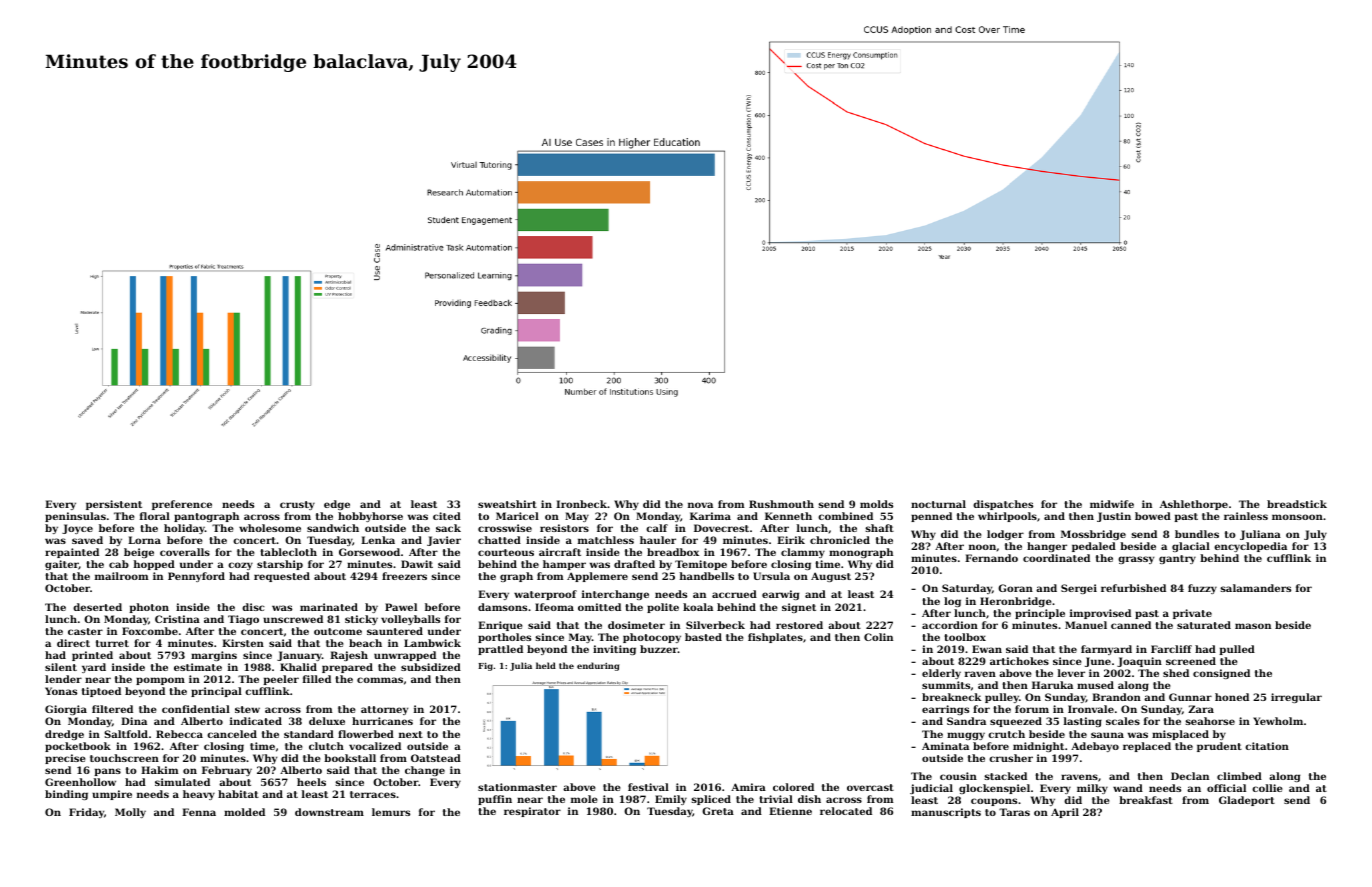 The width and height of the page is (1372, 887). Describe the element at coordinates (581, 504) in the page. I see `Ironbeck` at that location.
